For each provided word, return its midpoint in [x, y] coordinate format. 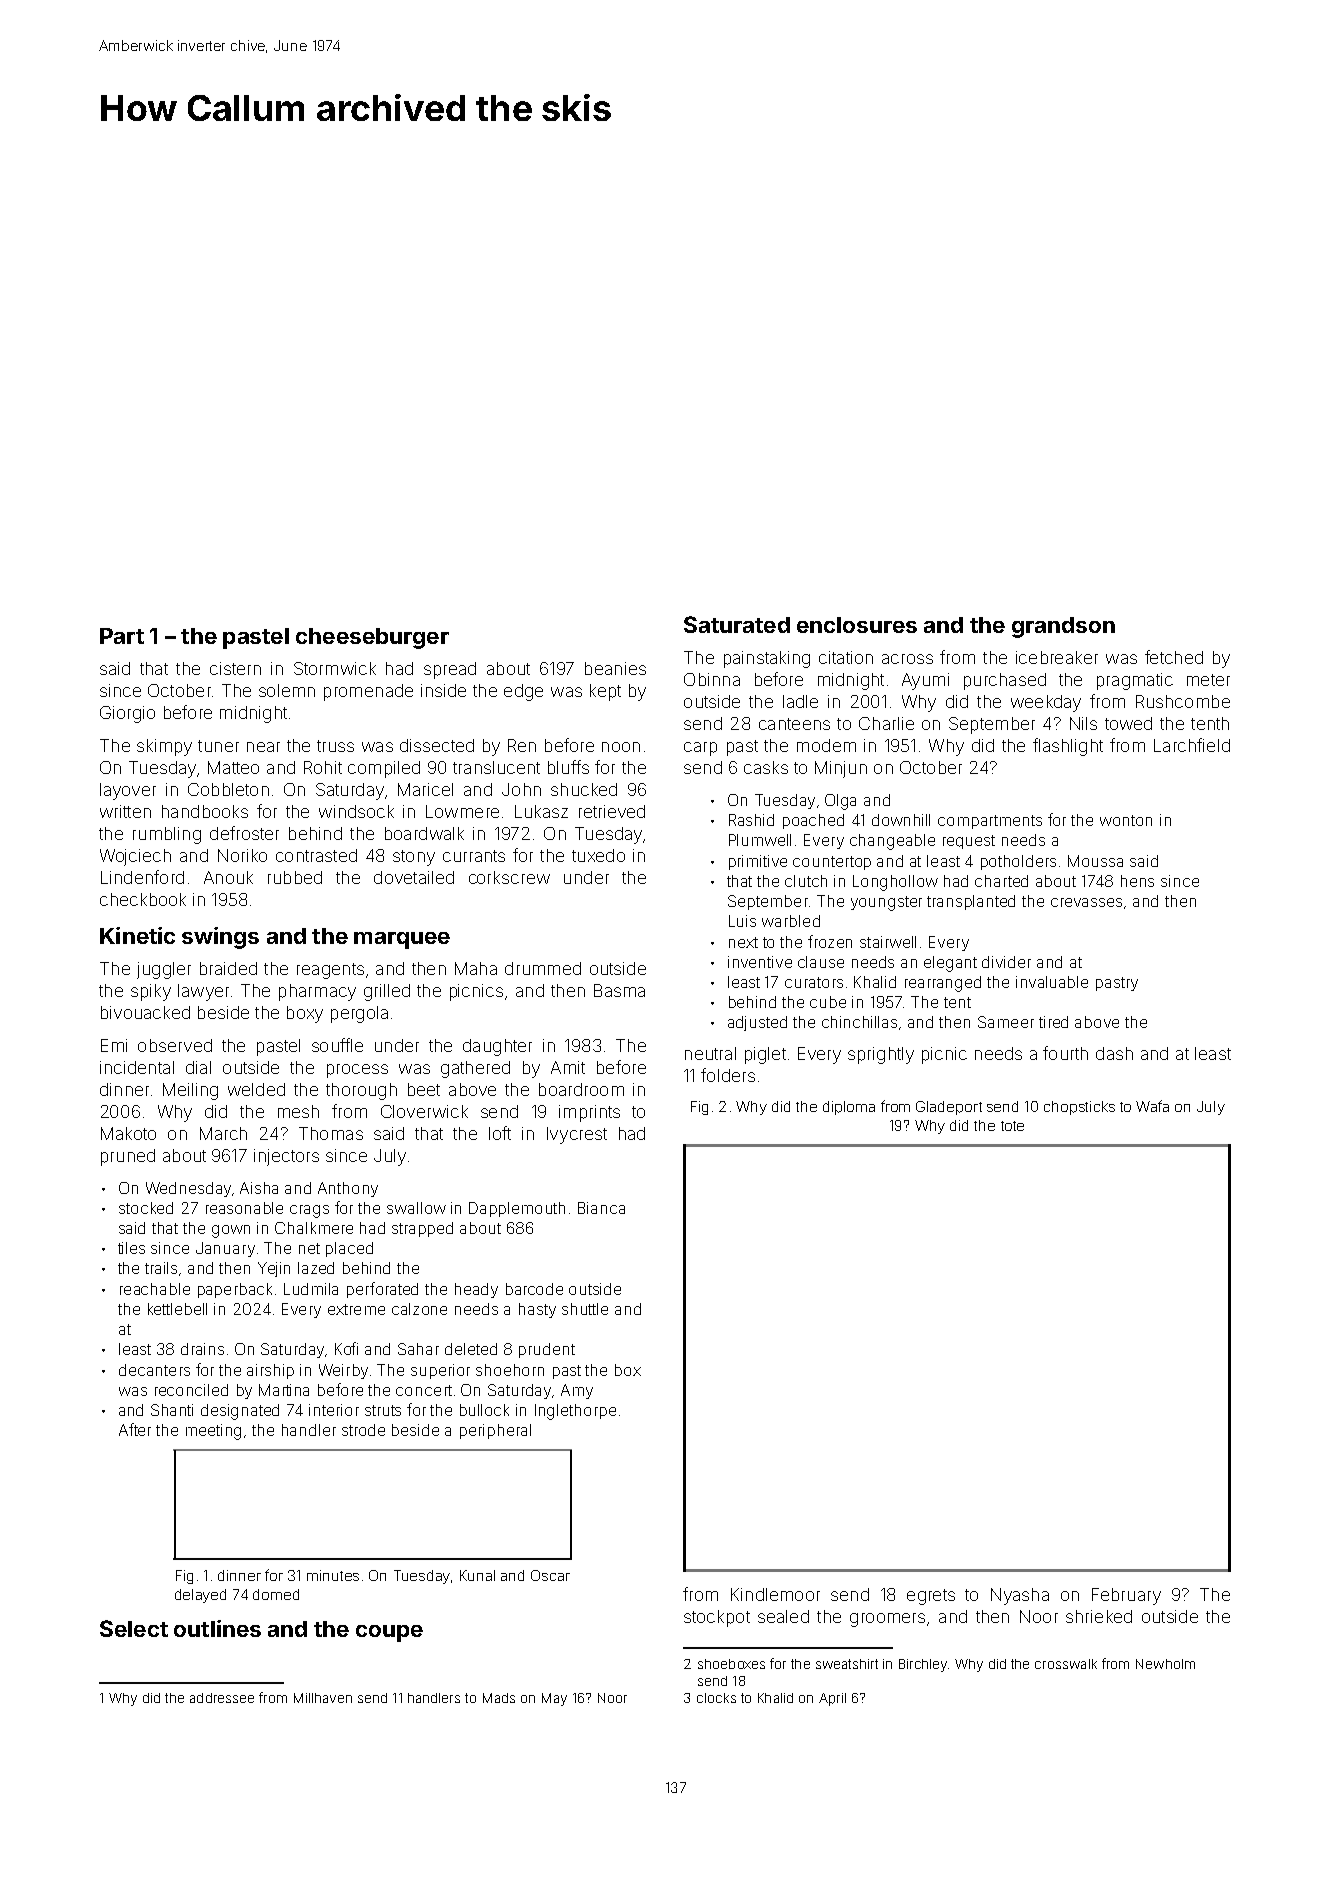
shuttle [585, 1309]
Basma [619, 990]
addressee [222, 1698]
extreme [356, 1309]
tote [1012, 1126]
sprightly [881, 1055]
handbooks [205, 811]
